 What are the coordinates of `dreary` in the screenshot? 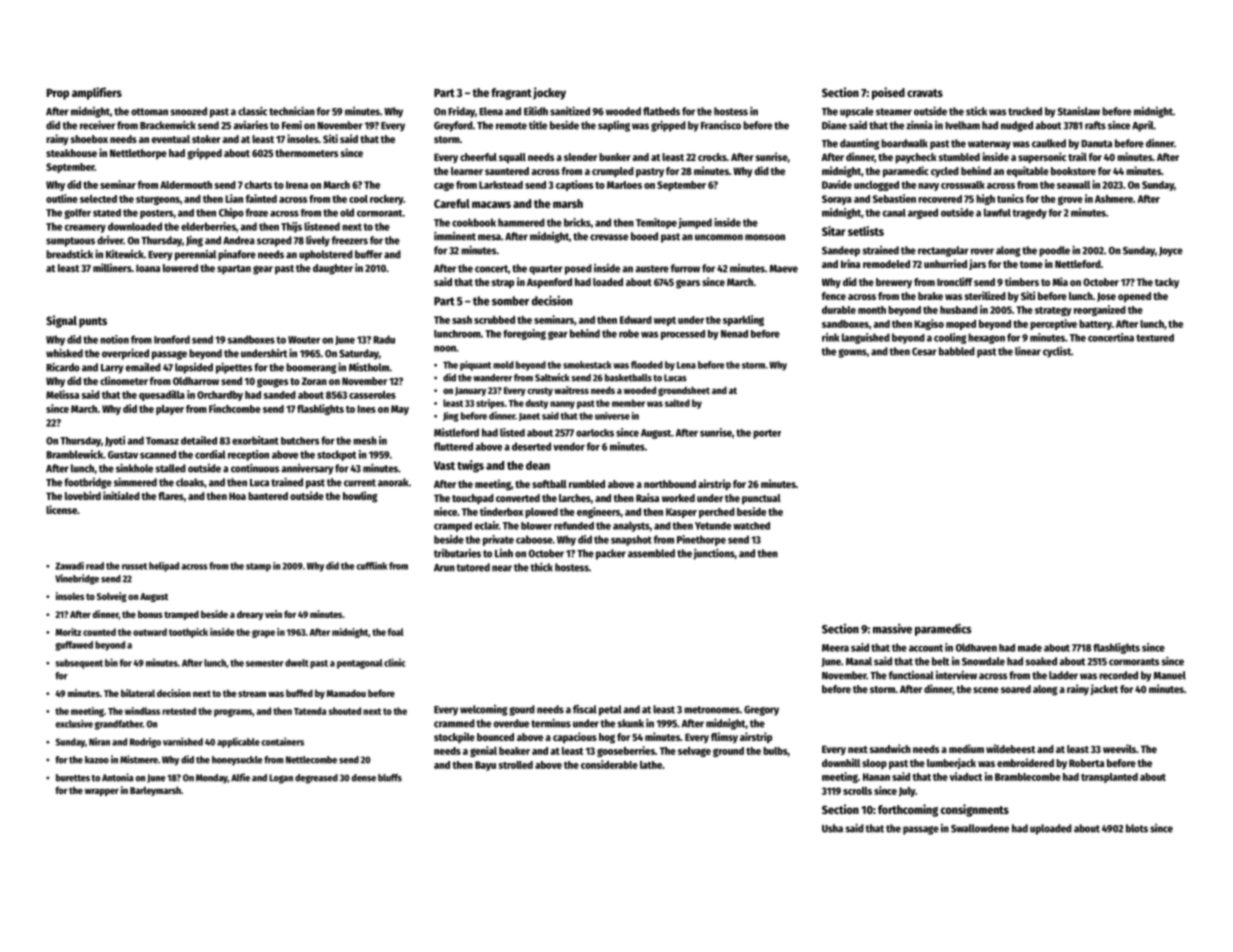 It's located at (250, 615).
